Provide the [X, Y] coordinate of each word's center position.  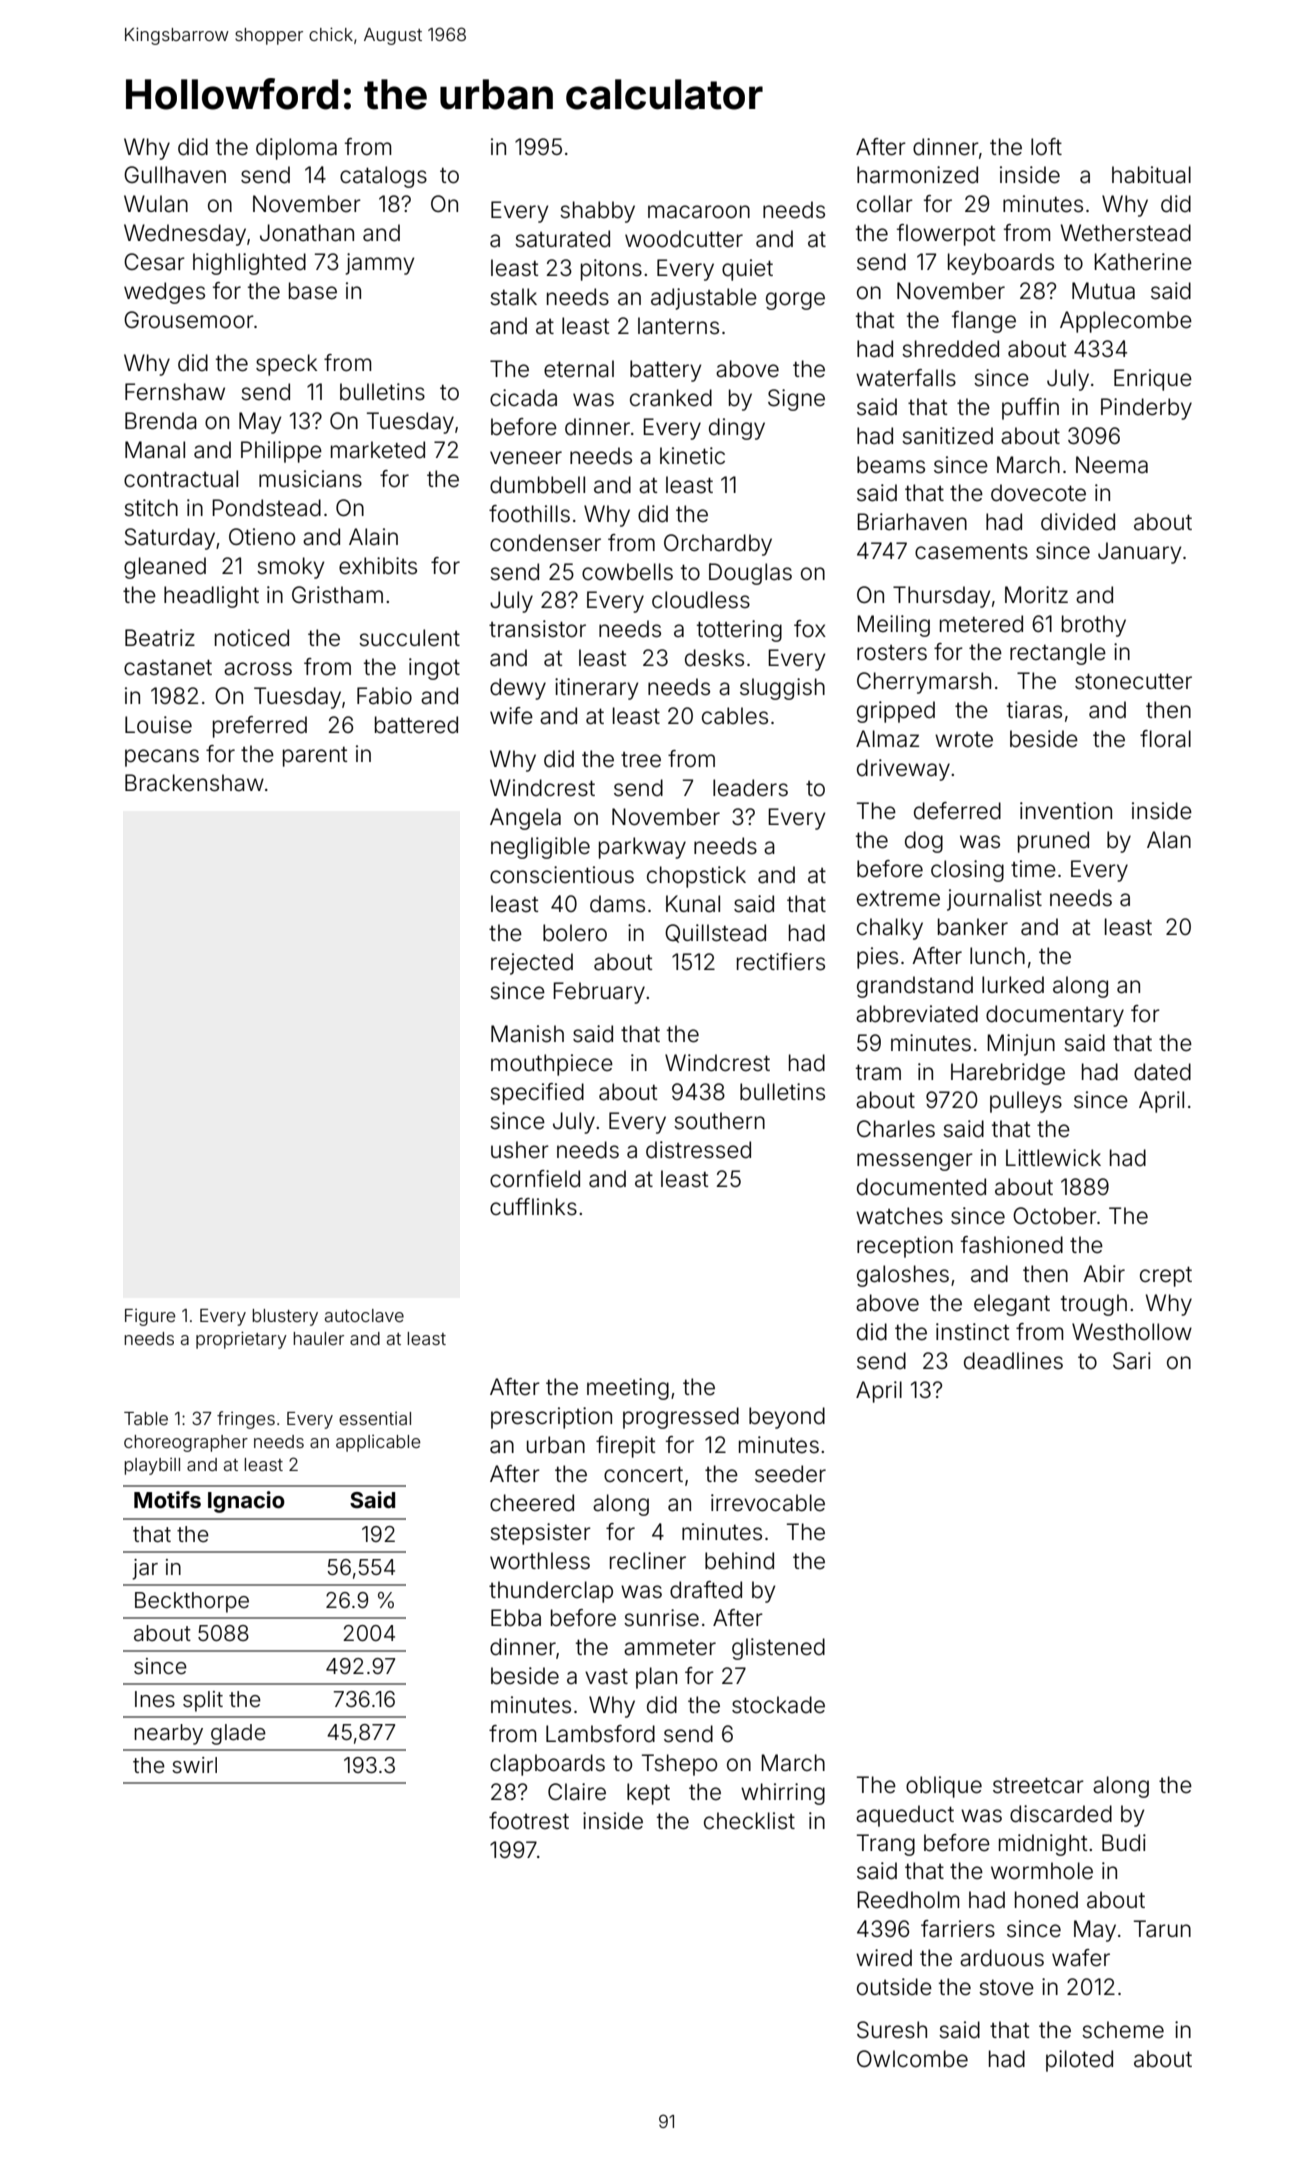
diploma [296, 149]
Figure [150, 1317]
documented [921, 1187]
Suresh [892, 2030]
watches [899, 1216]
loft [1046, 147]
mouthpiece [552, 1065]
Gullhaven [175, 175]
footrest [529, 1821]
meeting [628, 1389]
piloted [1079, 2061]
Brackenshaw [194, 783]
